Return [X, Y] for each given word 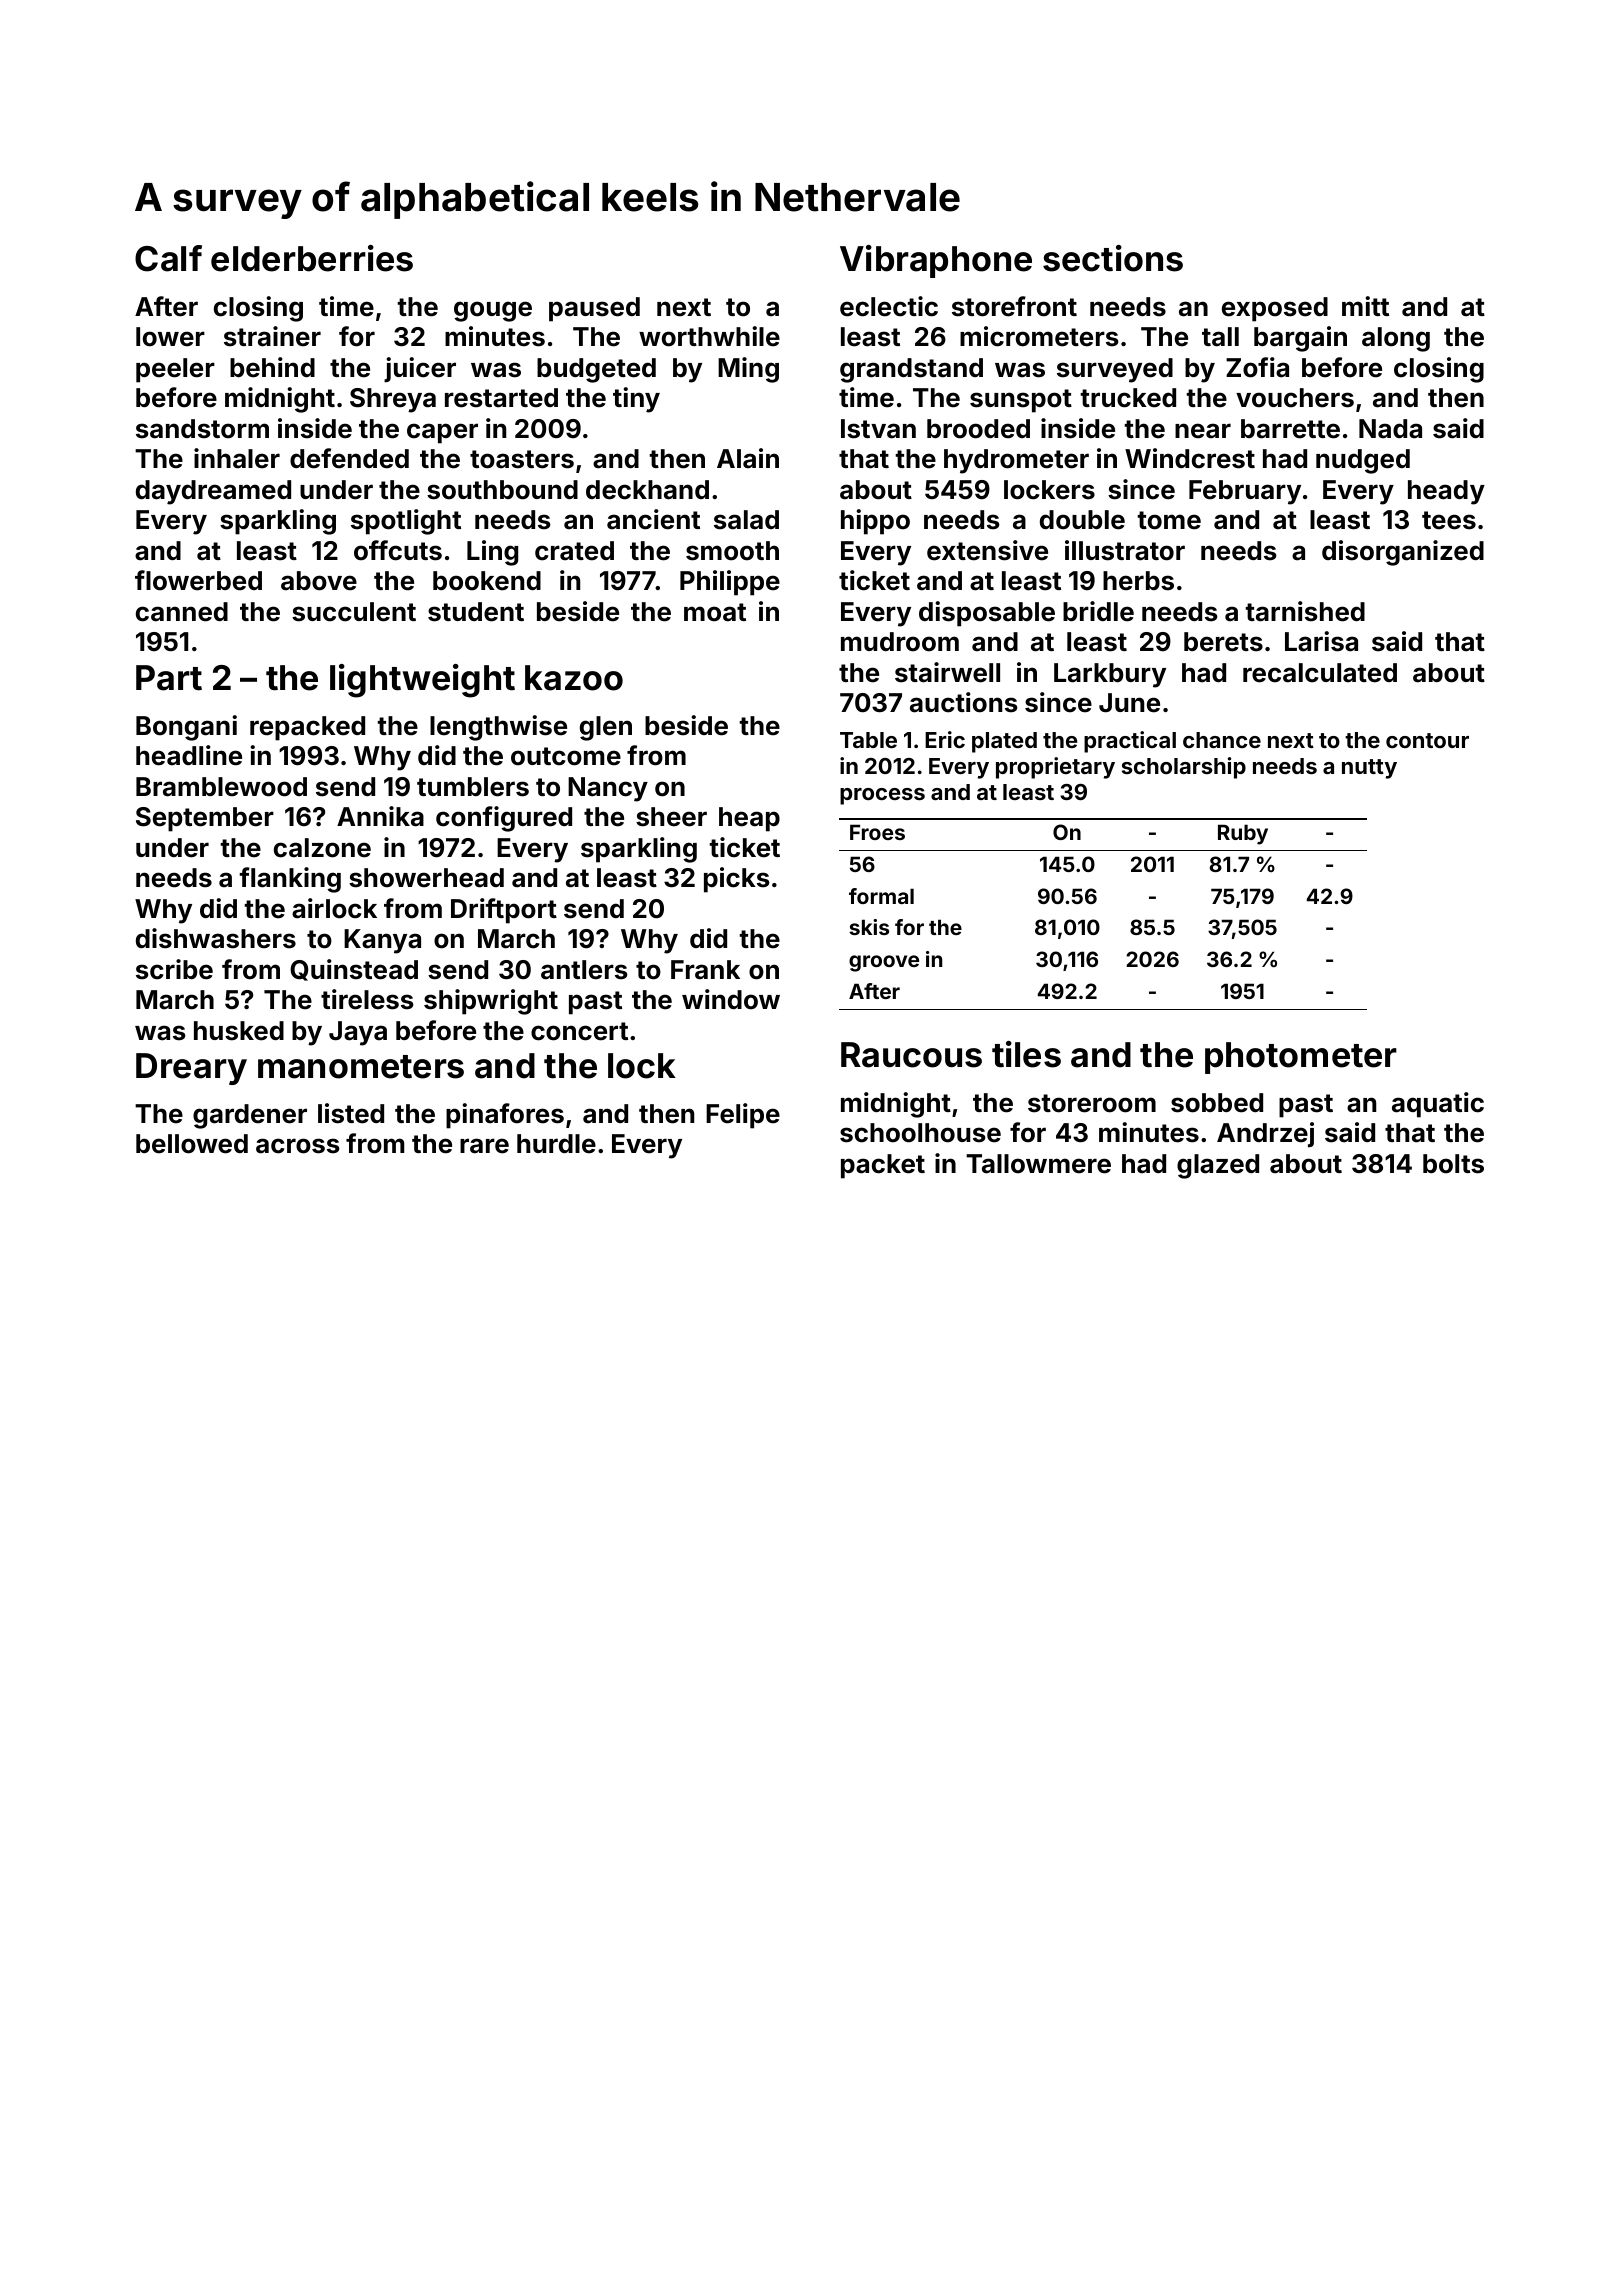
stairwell [947, 672]
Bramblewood [221, 787]
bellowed [192, 1144]
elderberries [312, 258]
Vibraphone [936, 261]
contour [1427, 740]
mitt [1365, 306]
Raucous [911, 1055]
